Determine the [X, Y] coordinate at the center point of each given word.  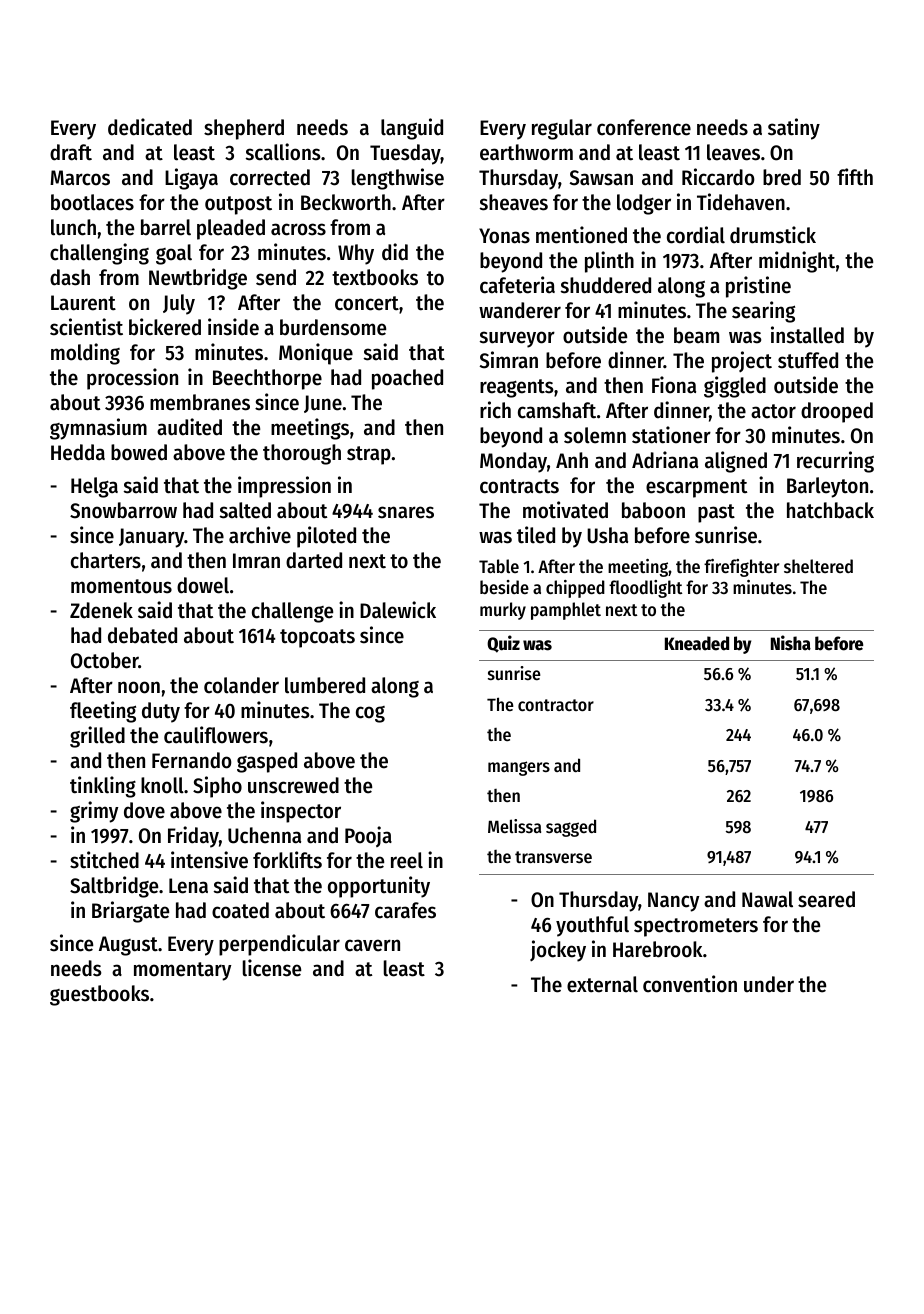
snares [406, 512]
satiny [794, 129]
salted [245, 510]
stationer [671, 435]
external [602, 984]
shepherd [244, 129]
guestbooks [99, 995]
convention [690, 984]
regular [562, 129]
